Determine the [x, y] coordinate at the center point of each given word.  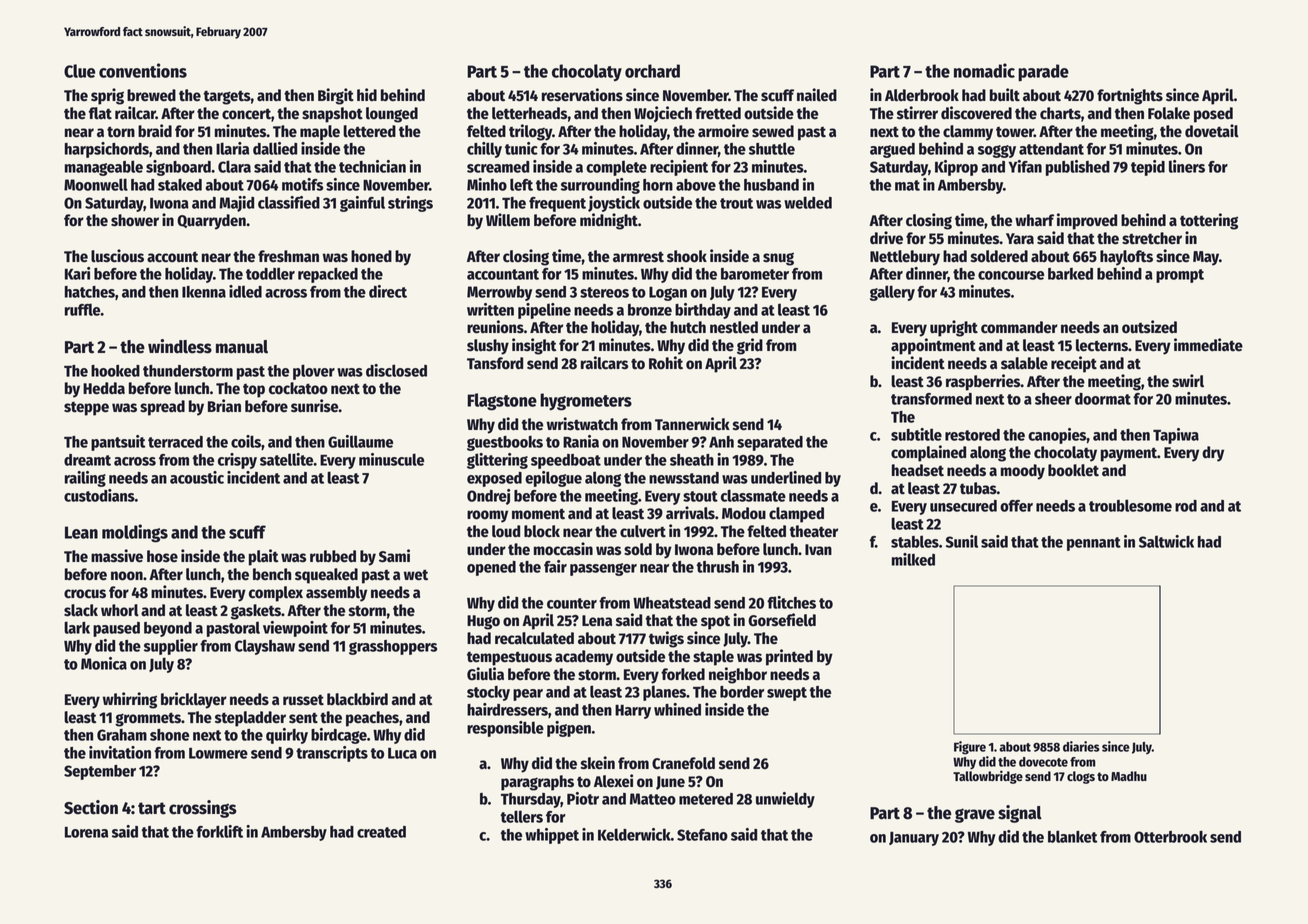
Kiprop [956, 168]
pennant [1094, 544]
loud [506, 531]
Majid [236, 204]
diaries [1081, 746]
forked [683, 674]
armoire [723, 131]
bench [272, 574]
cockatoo [298, 388]
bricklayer [194, 700]
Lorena [86, 832]
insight [534, 346]
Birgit [336, 96]
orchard [652, 71]
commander [1019, 327]
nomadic [984, 70]
